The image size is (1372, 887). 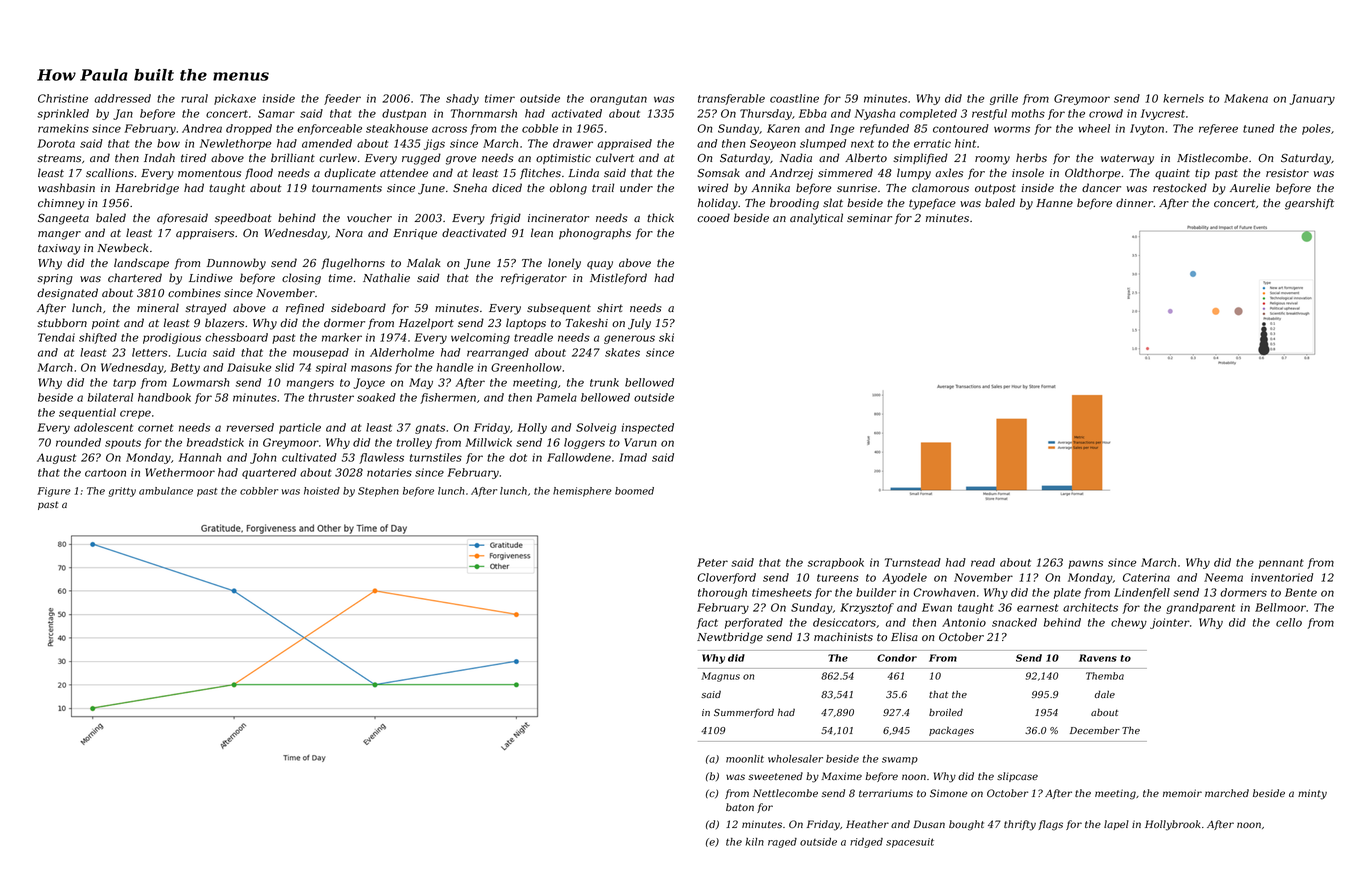 I want to click on seminar, so click(x=869, y=218).
